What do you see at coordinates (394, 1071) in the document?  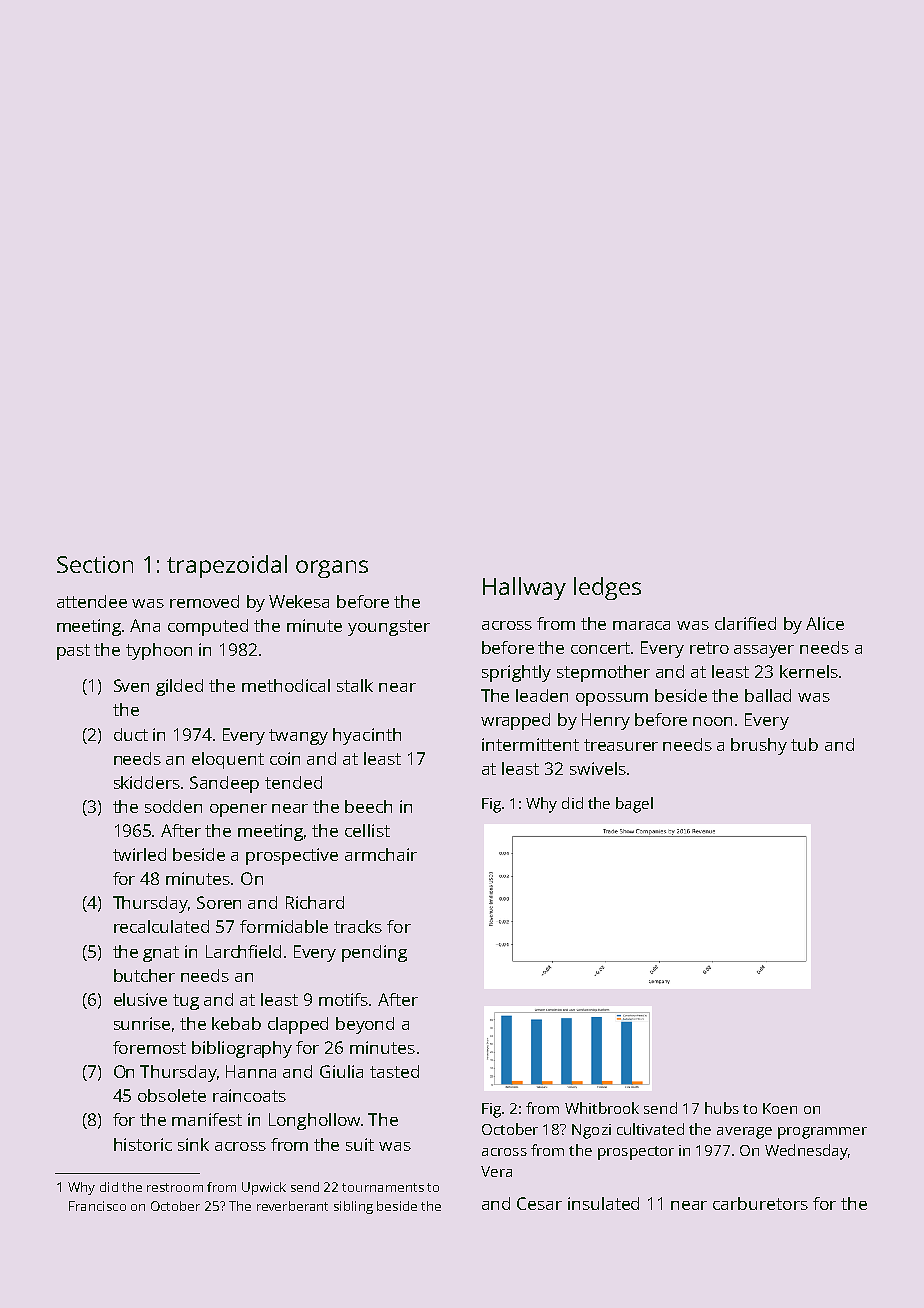 I see `tasted` at bounding box center [394, 1071].
